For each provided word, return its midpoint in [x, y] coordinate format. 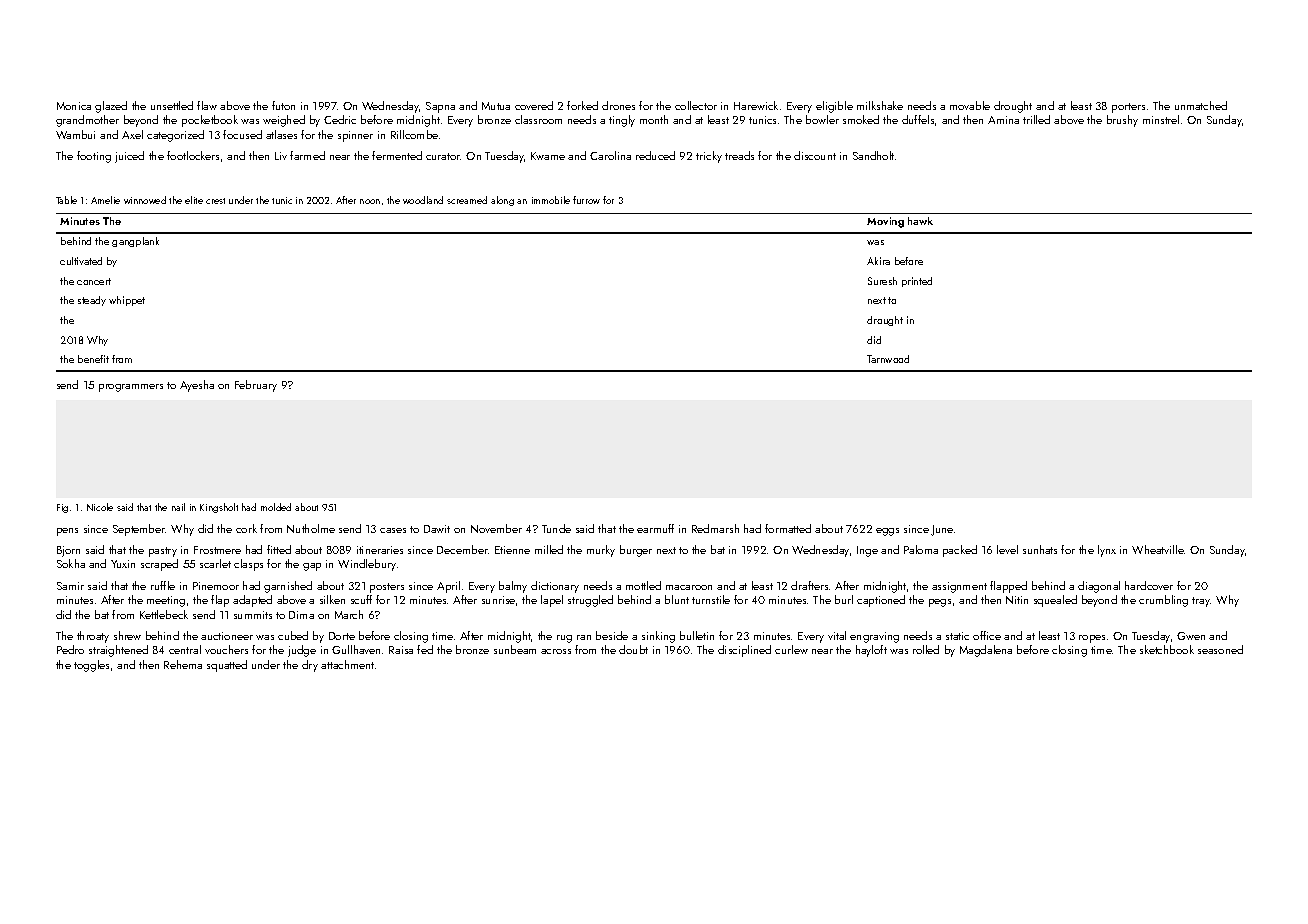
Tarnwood [888, 359]
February [256, 386]
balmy [513, 587]
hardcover [1149, 585]
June [942, 530]
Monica [74, 106]
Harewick [756, 105]
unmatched [1201, 105]
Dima [301, 615]
